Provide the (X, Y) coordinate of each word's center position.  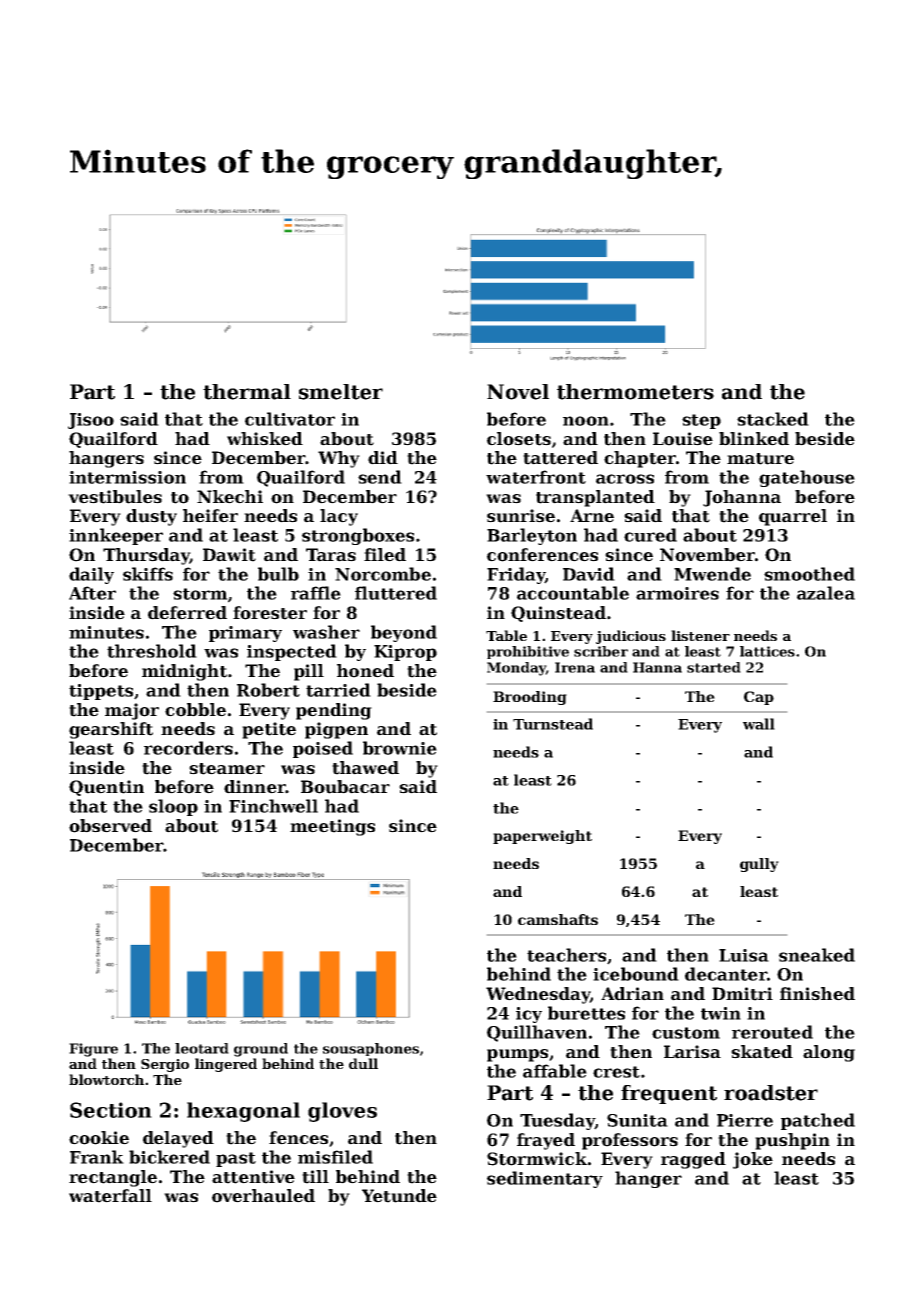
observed (110, 826)
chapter (640, 459)
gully (759, 865)
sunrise (521, 516)
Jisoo (91, 421)
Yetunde (399, 1196)
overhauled (263, 1196)
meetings (332, 827)
